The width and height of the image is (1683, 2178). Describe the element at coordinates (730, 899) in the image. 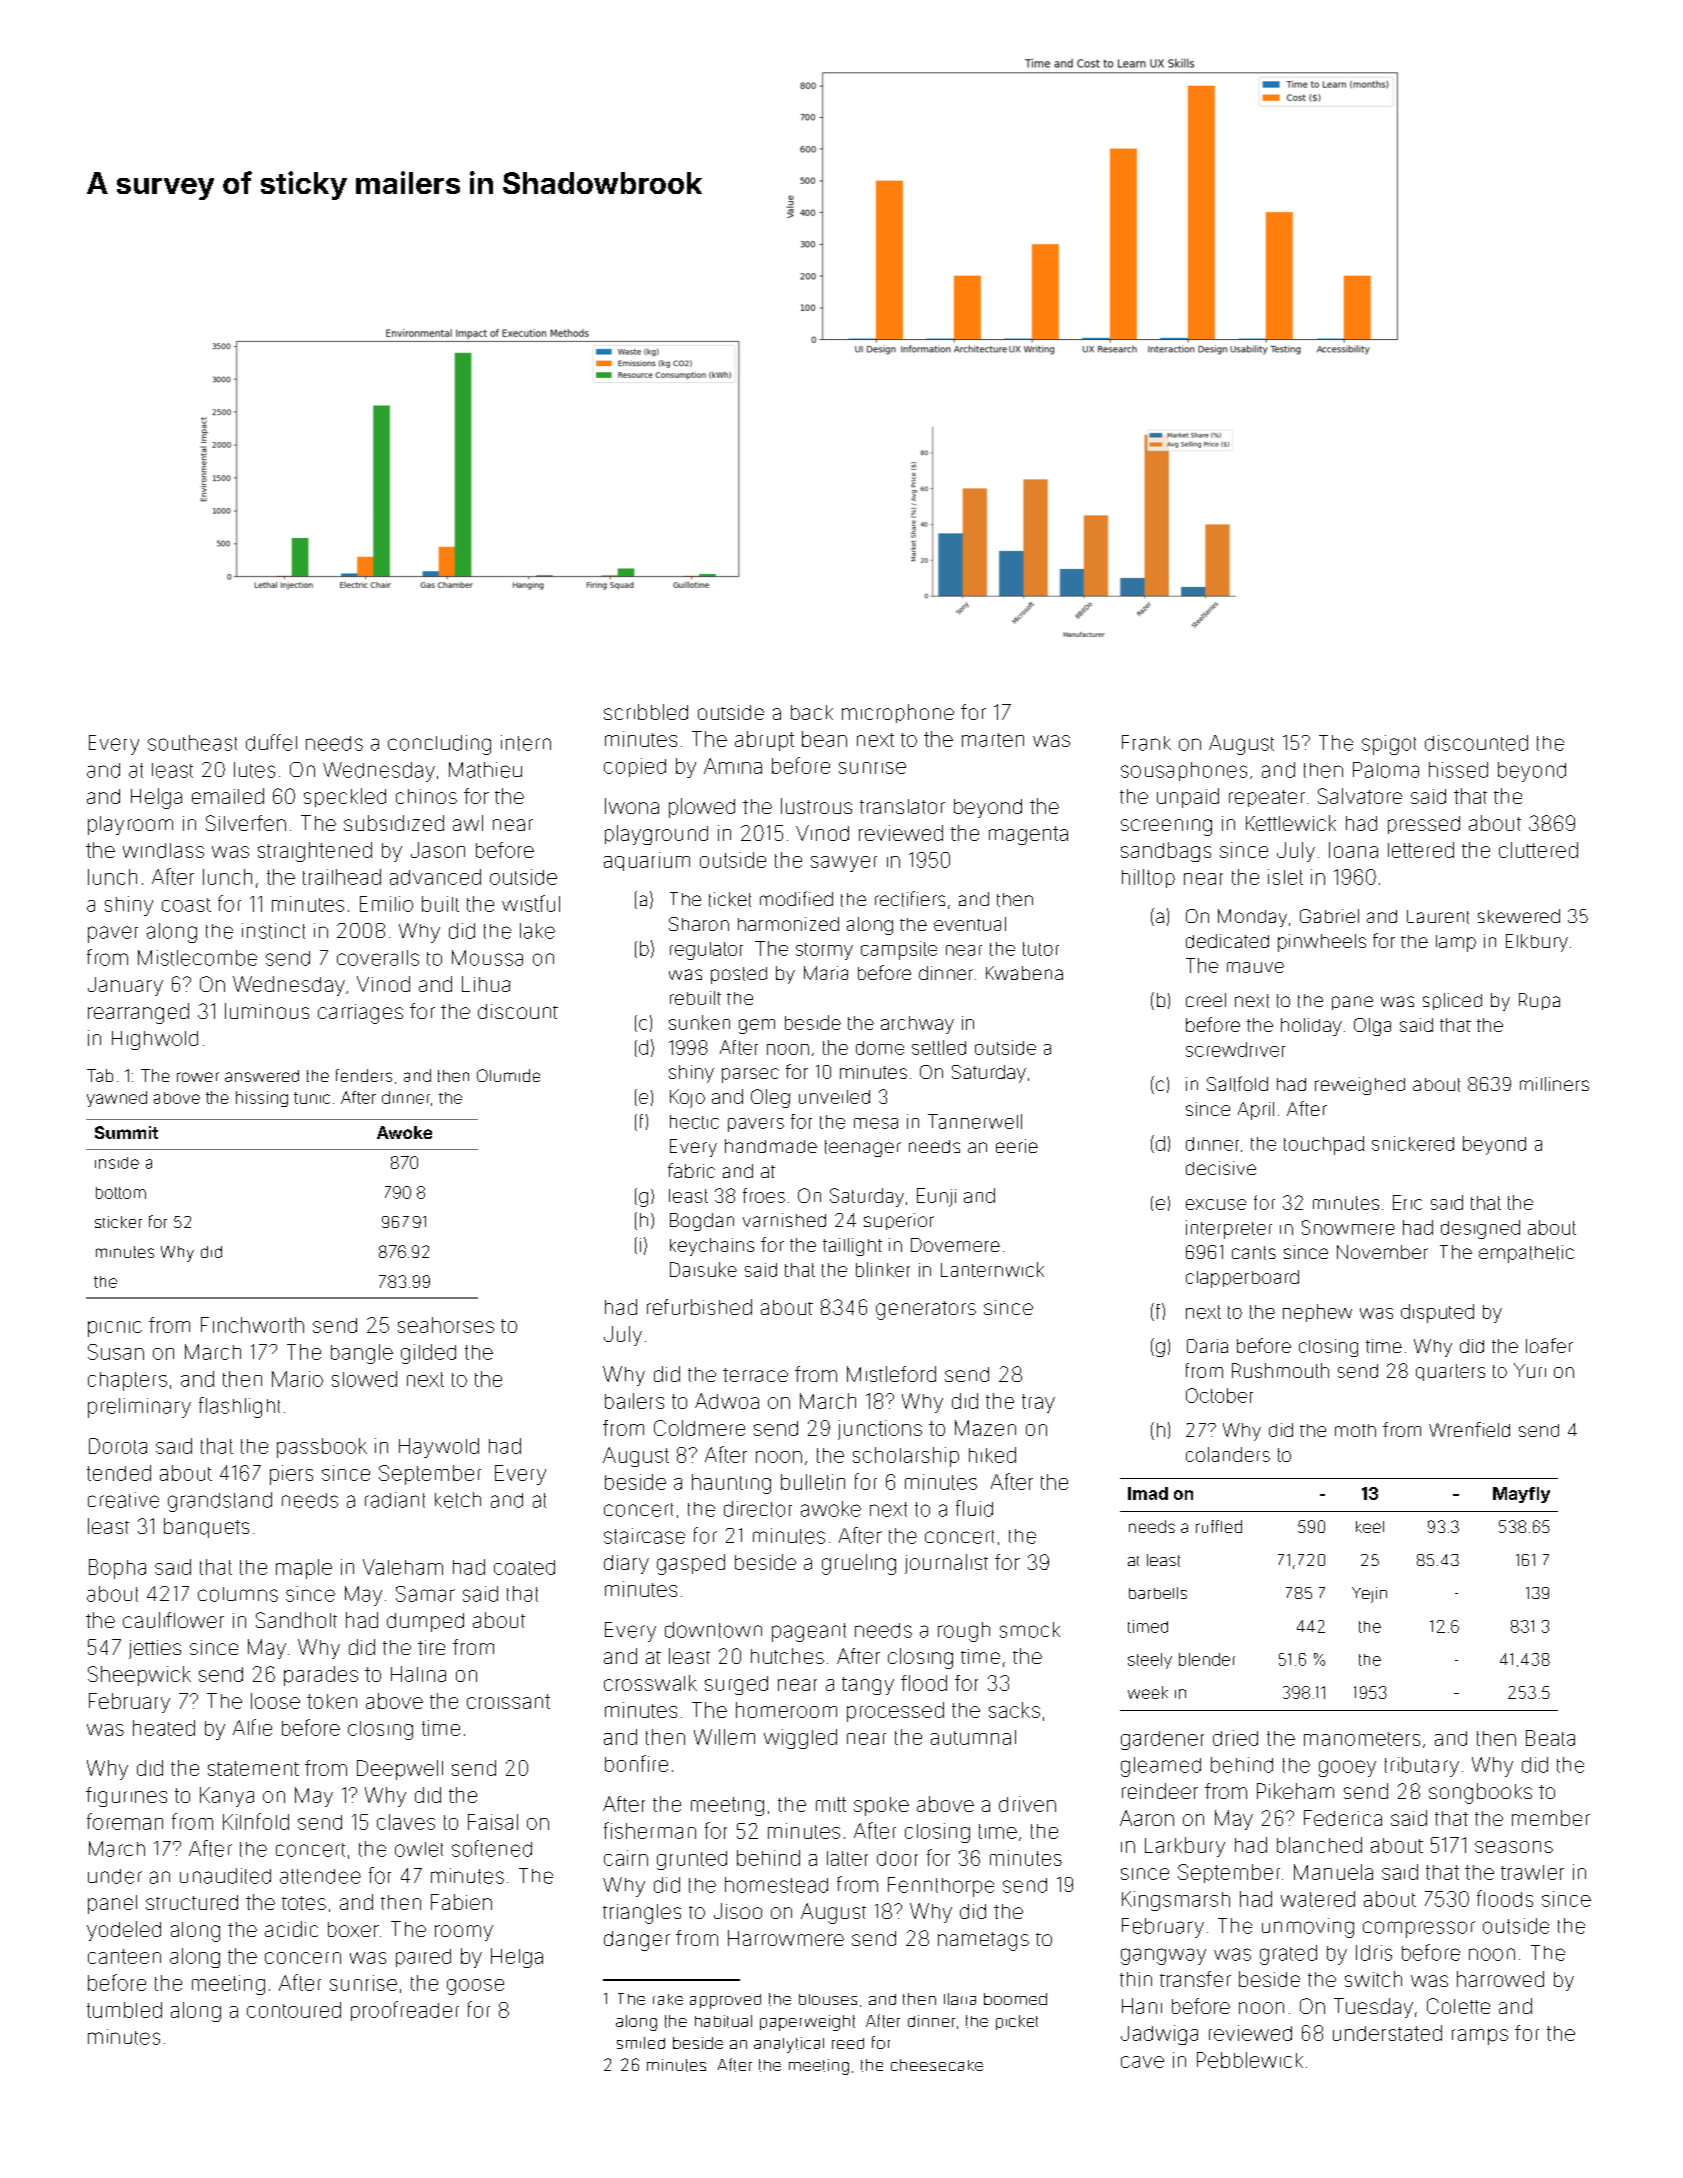

I see `ticket` at that location.
